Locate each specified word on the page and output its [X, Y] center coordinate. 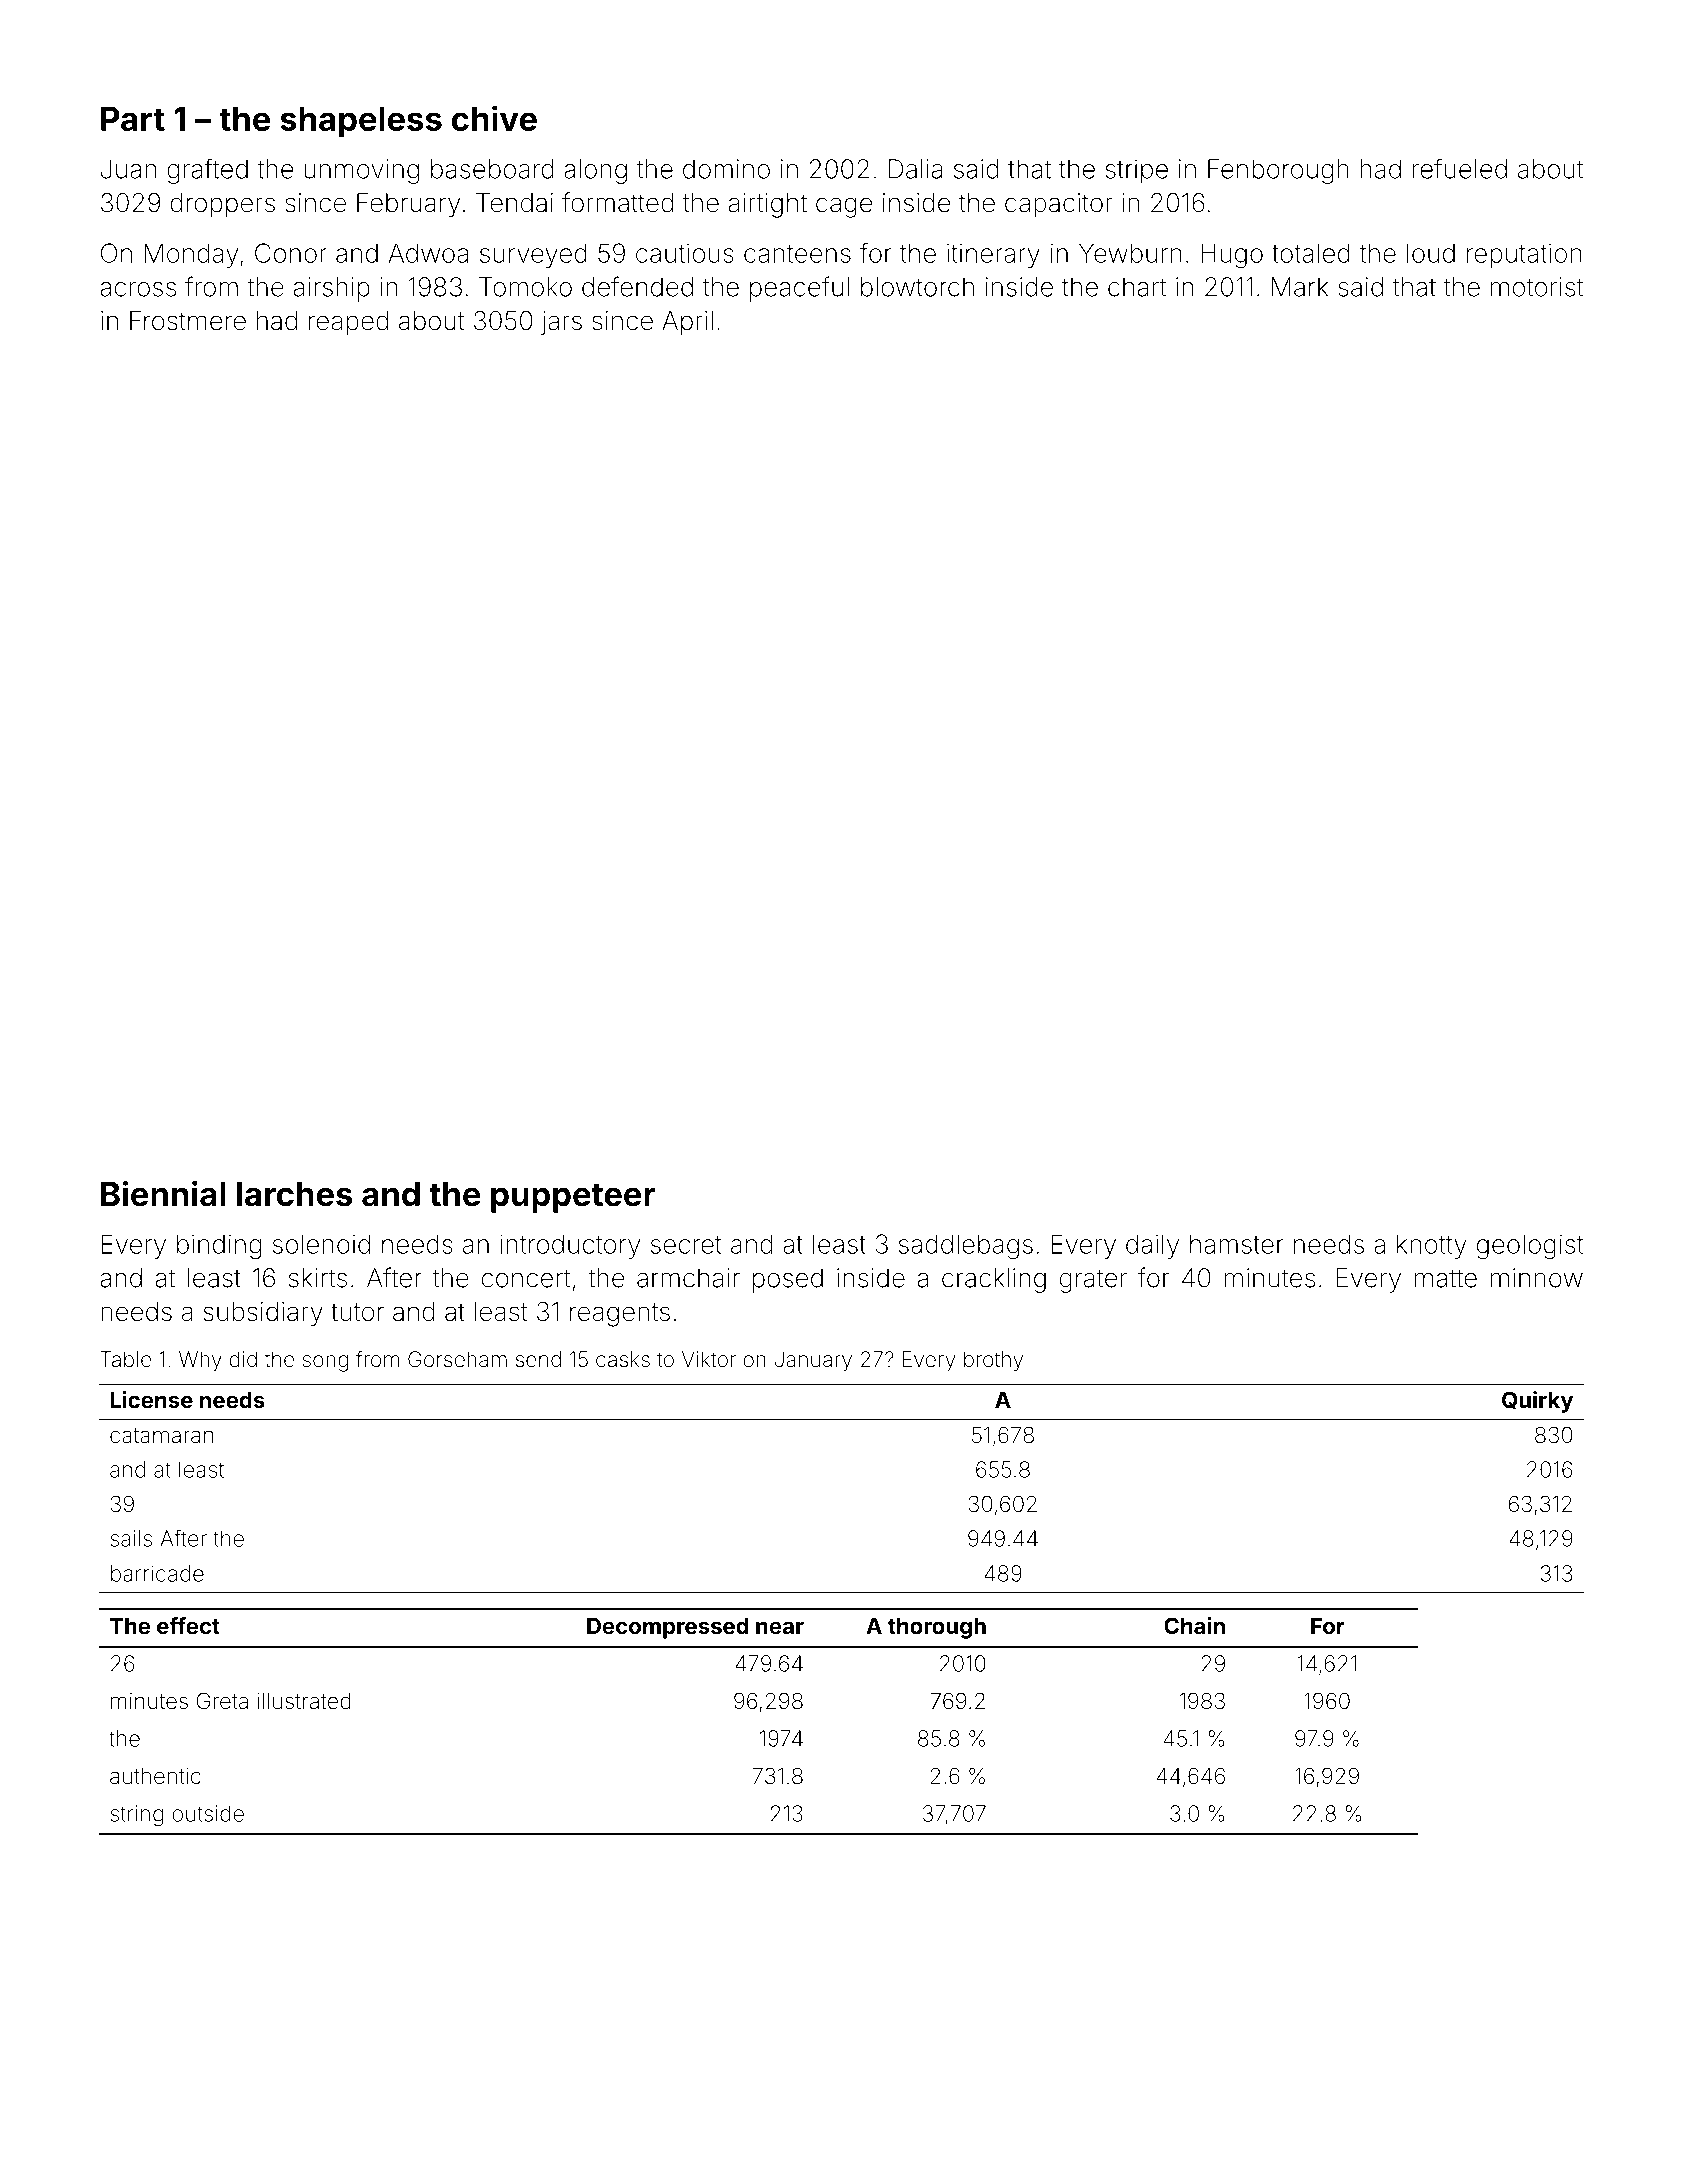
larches [295, 1194]
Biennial [163, 1193]
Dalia [915, 169]
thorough [937, 1628]
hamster [1237, 1244]
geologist [1530, 1246]
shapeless [361, 122]
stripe [1136, 171]
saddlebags [966, 1246]
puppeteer [573, 1198]
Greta [222, 1701]
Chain [1194, 1625]
